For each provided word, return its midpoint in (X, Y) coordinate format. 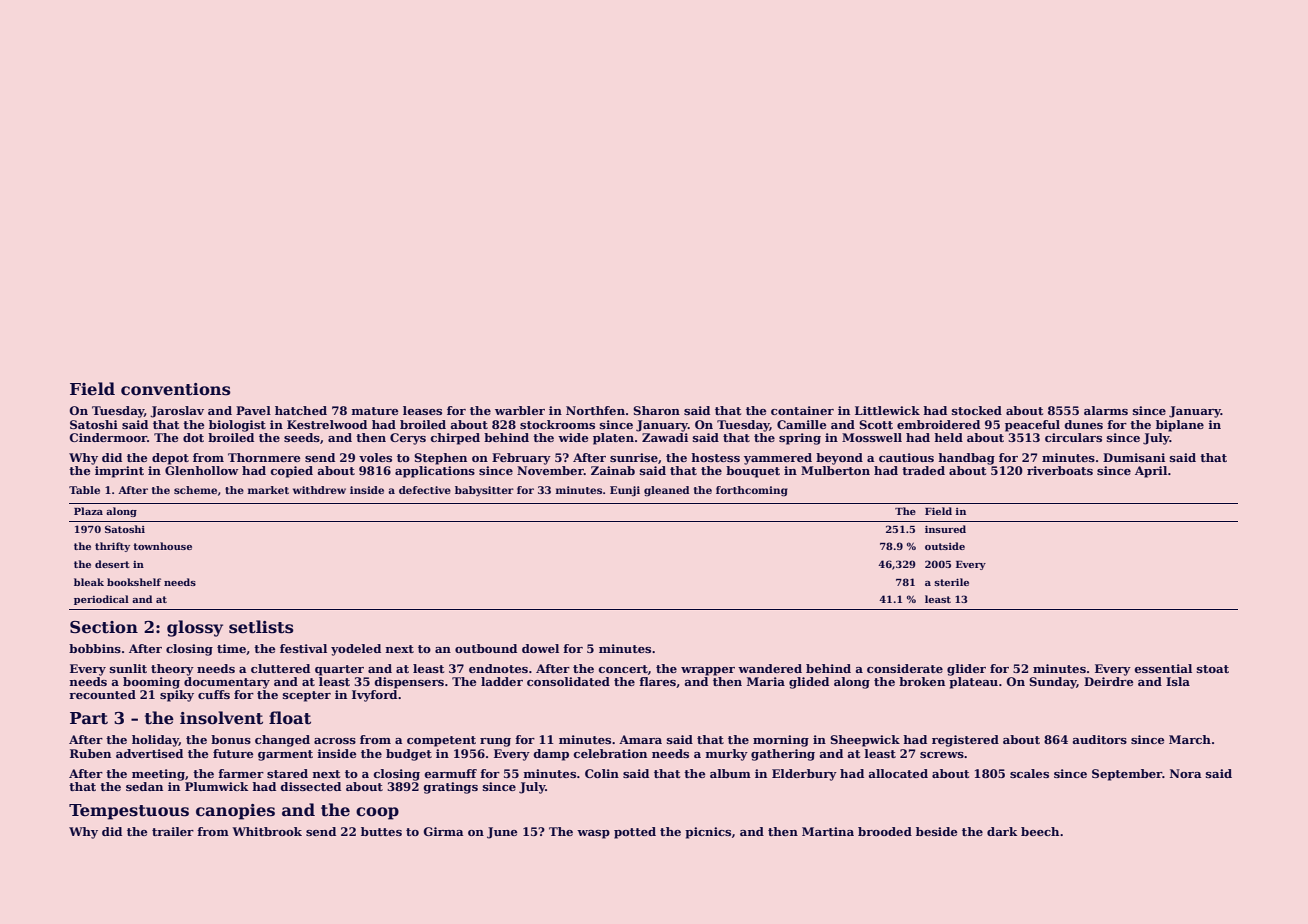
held (948, 437)
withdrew (319, 490)
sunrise (634, 457)
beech (1040, 831)
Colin (602, 773)
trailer (173, 831)
